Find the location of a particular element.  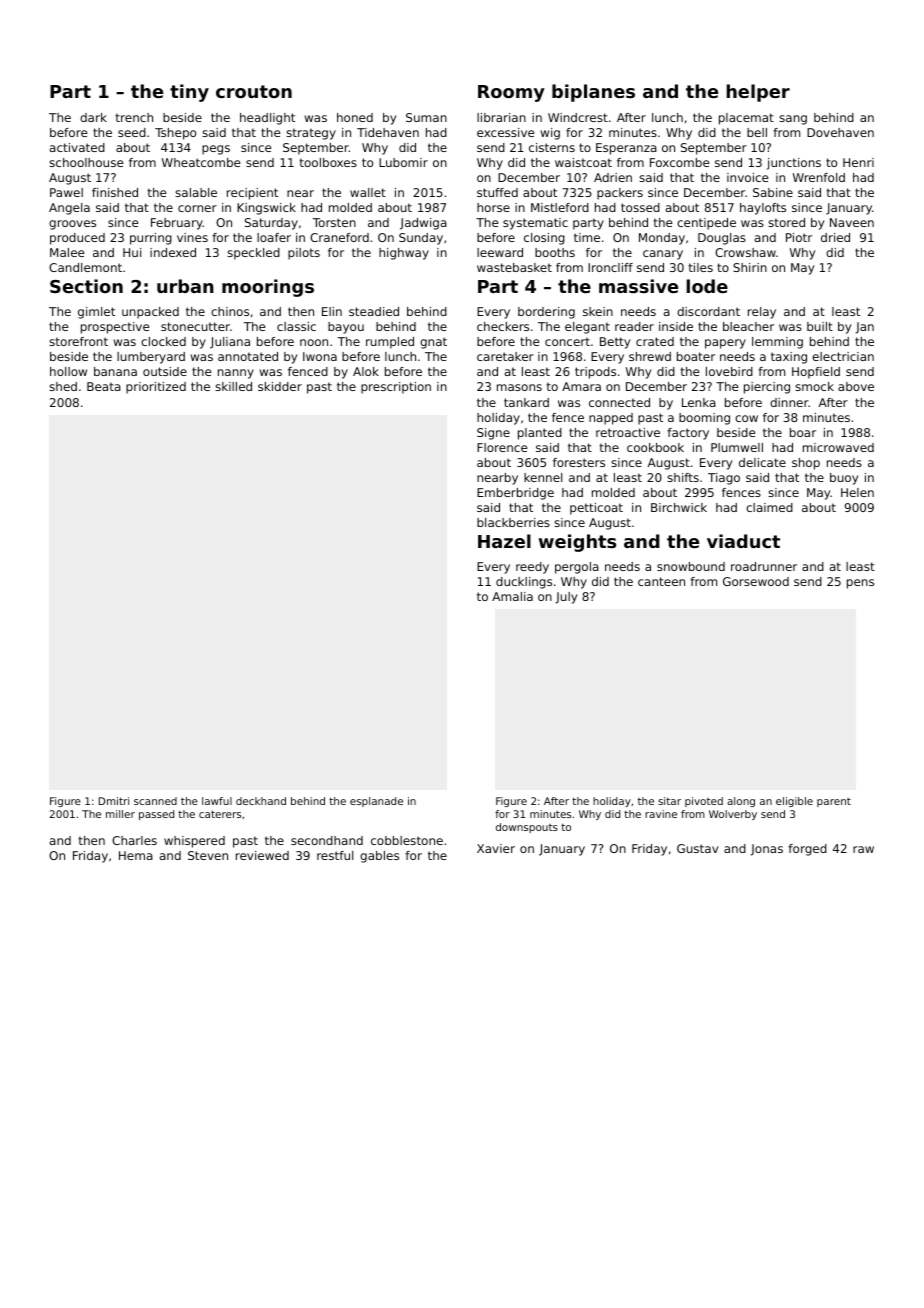

caterers is located at coordinates (220, 814).
